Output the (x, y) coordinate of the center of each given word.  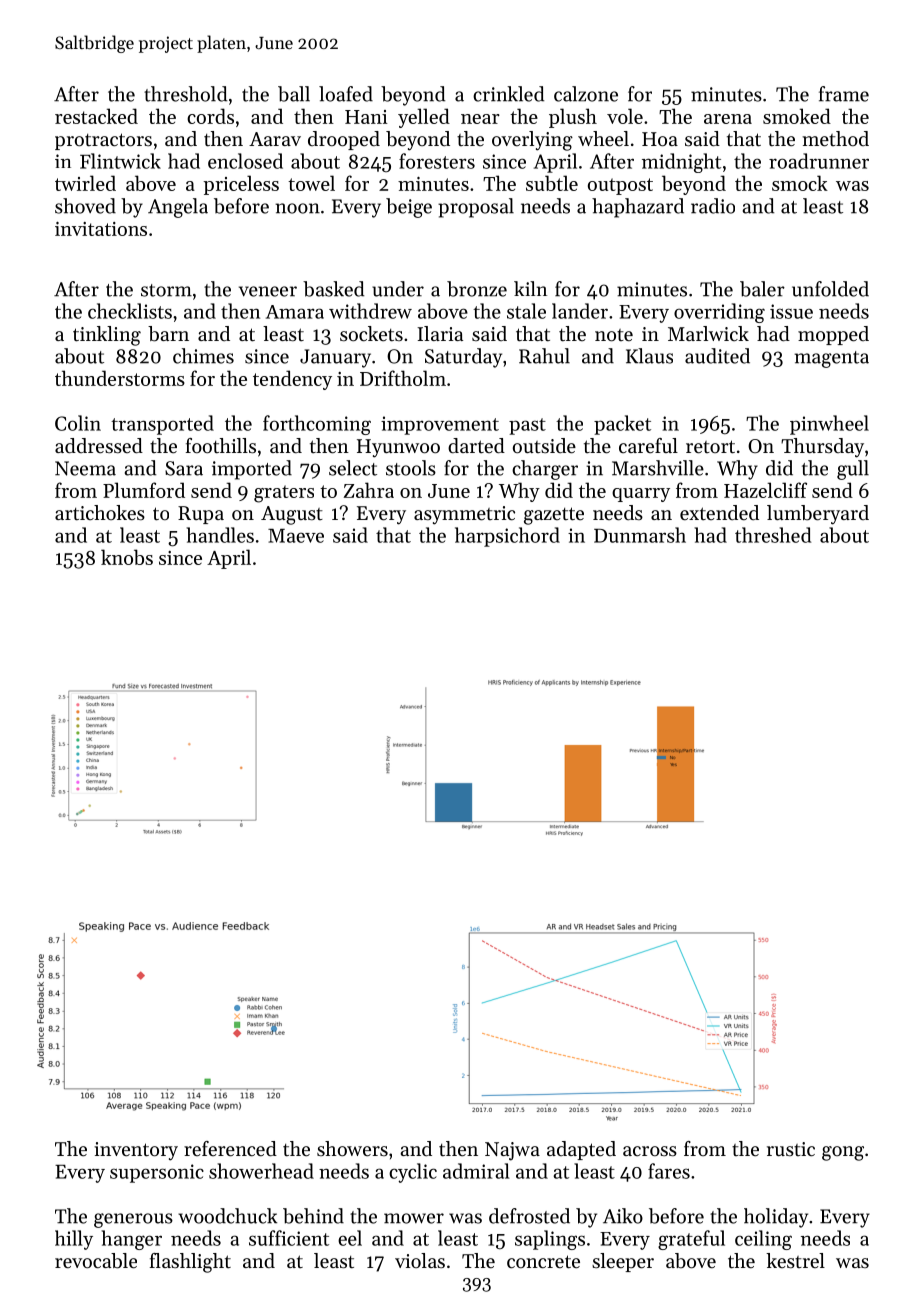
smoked (797, 116)
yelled (424, 118)
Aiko (623, 1216)
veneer (268, 291)
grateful (691, 1240)
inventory (136, 1151)
